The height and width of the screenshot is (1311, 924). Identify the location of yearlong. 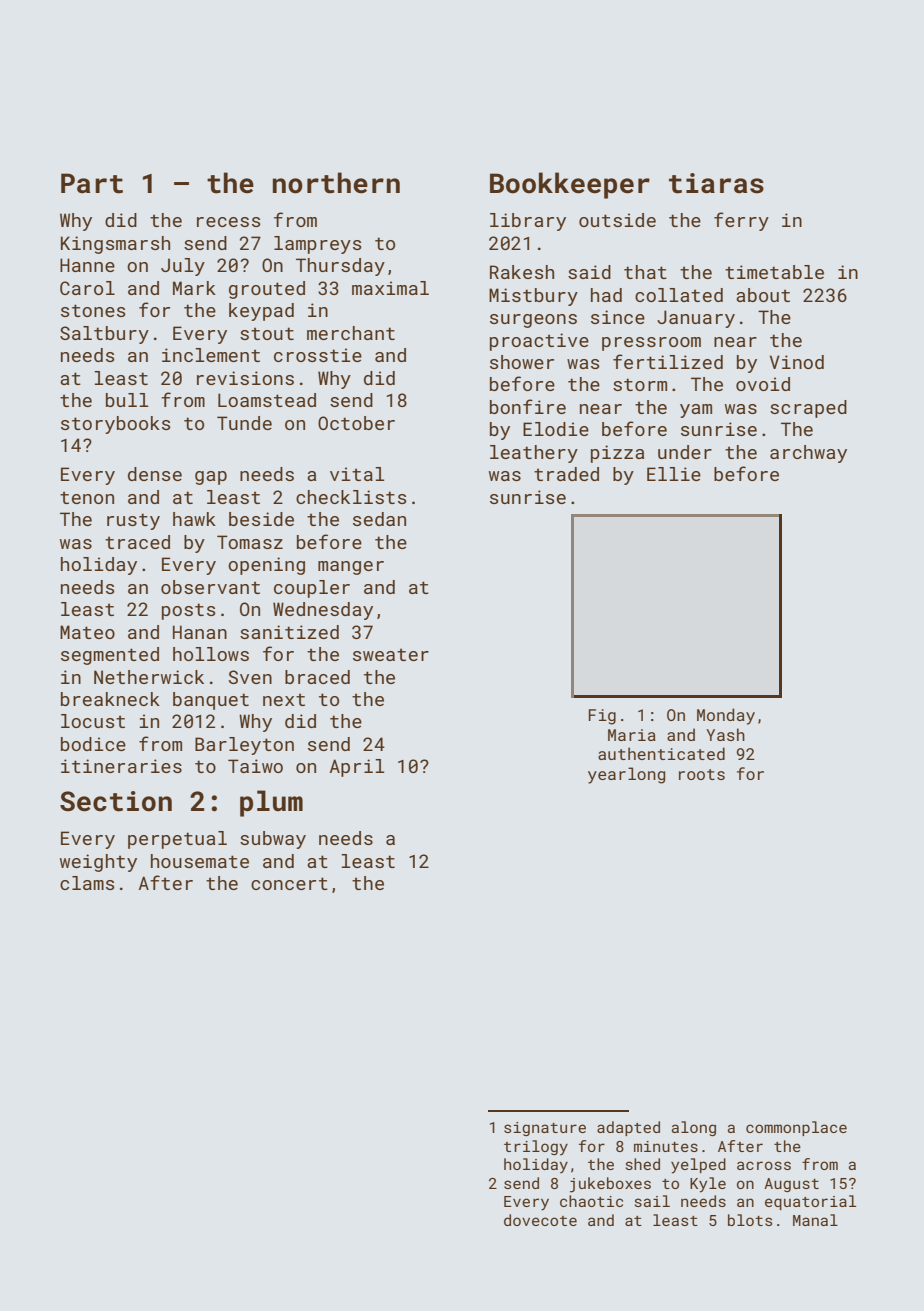
(626, 775).
